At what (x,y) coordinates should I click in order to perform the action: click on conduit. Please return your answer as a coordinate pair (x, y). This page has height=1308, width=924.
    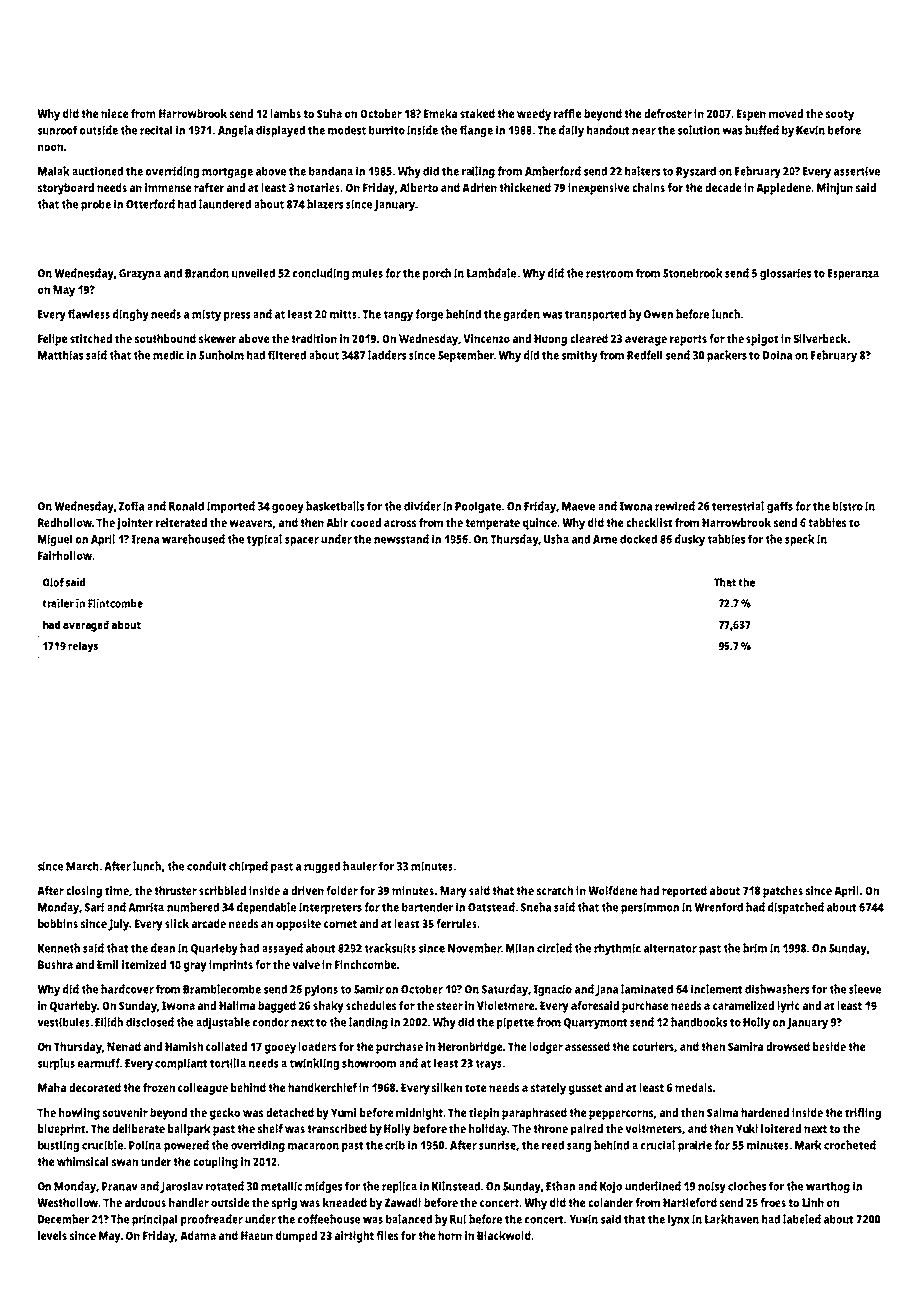
    Looking at the image, I should click on (206, 866).
